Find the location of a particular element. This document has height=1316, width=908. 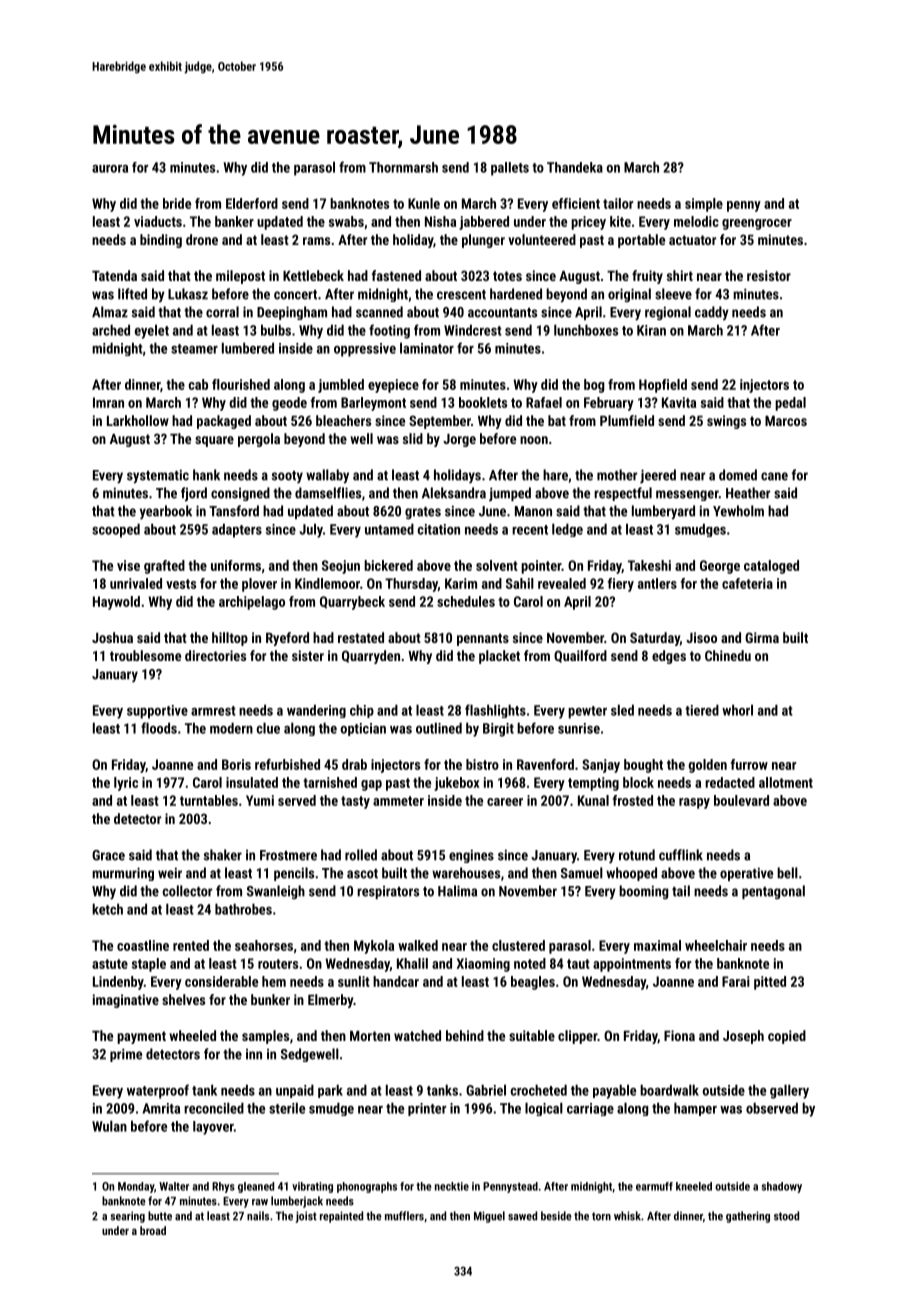

aurora is located at coordinates (110, 169).
